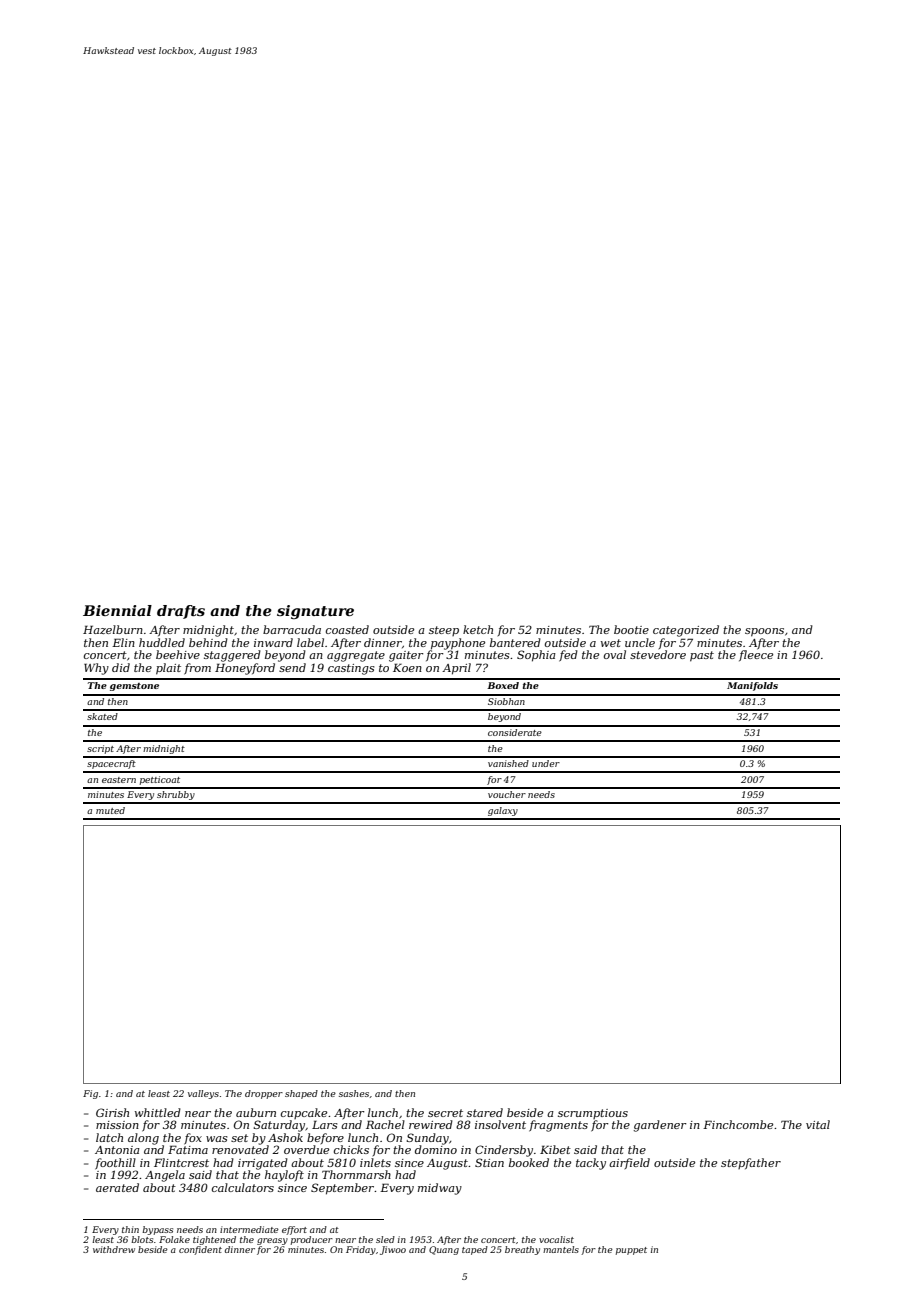  I want to click on Stian, so click(489, 1162).
